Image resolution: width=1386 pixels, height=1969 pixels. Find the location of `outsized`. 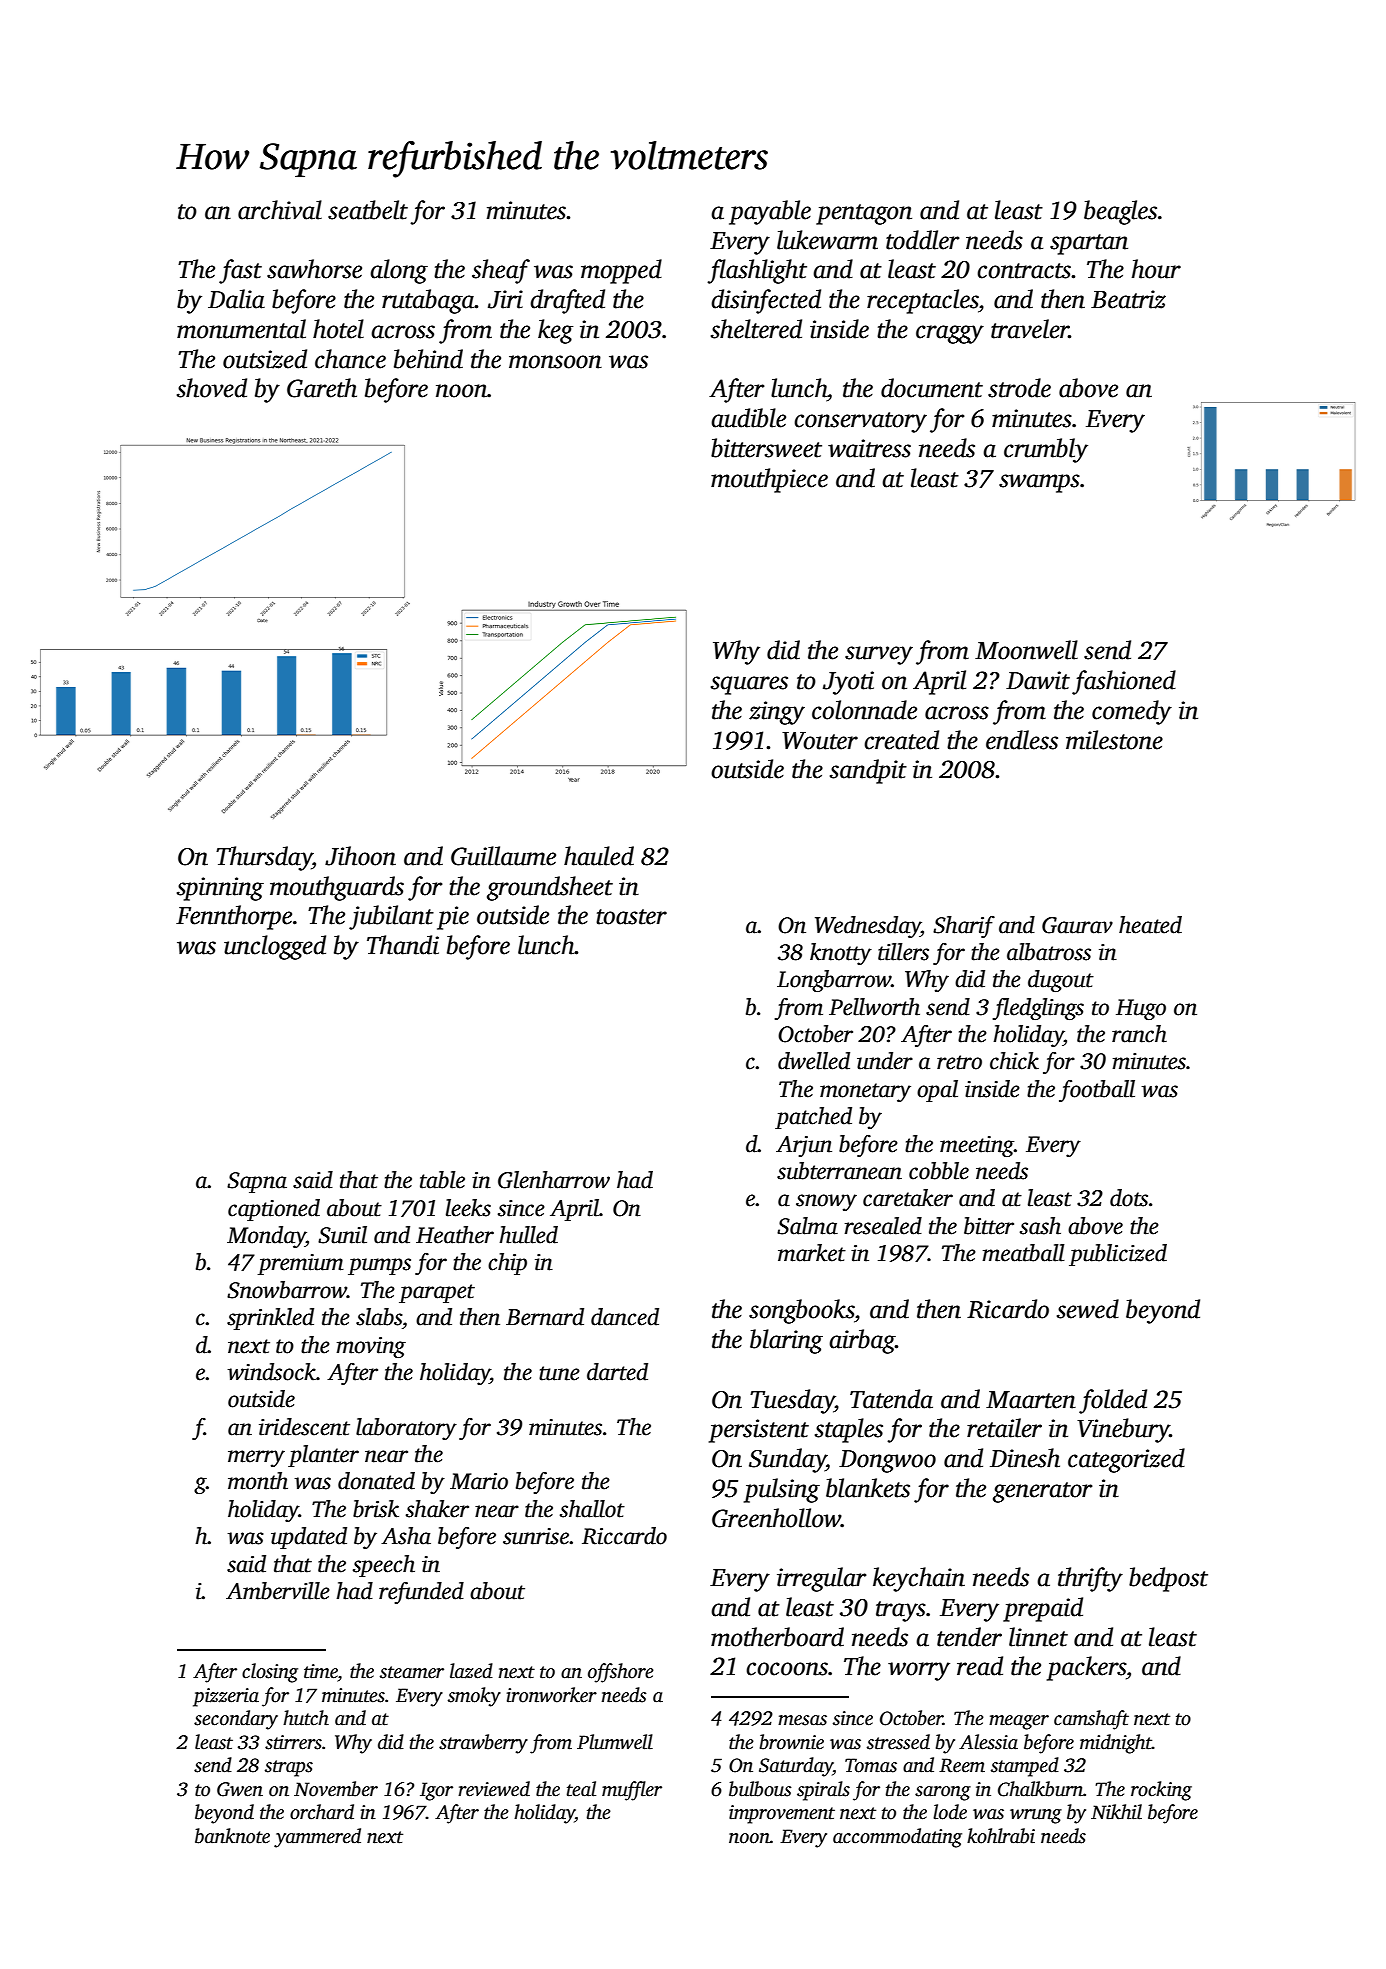

outsized is located at coordinates (265, 359).
